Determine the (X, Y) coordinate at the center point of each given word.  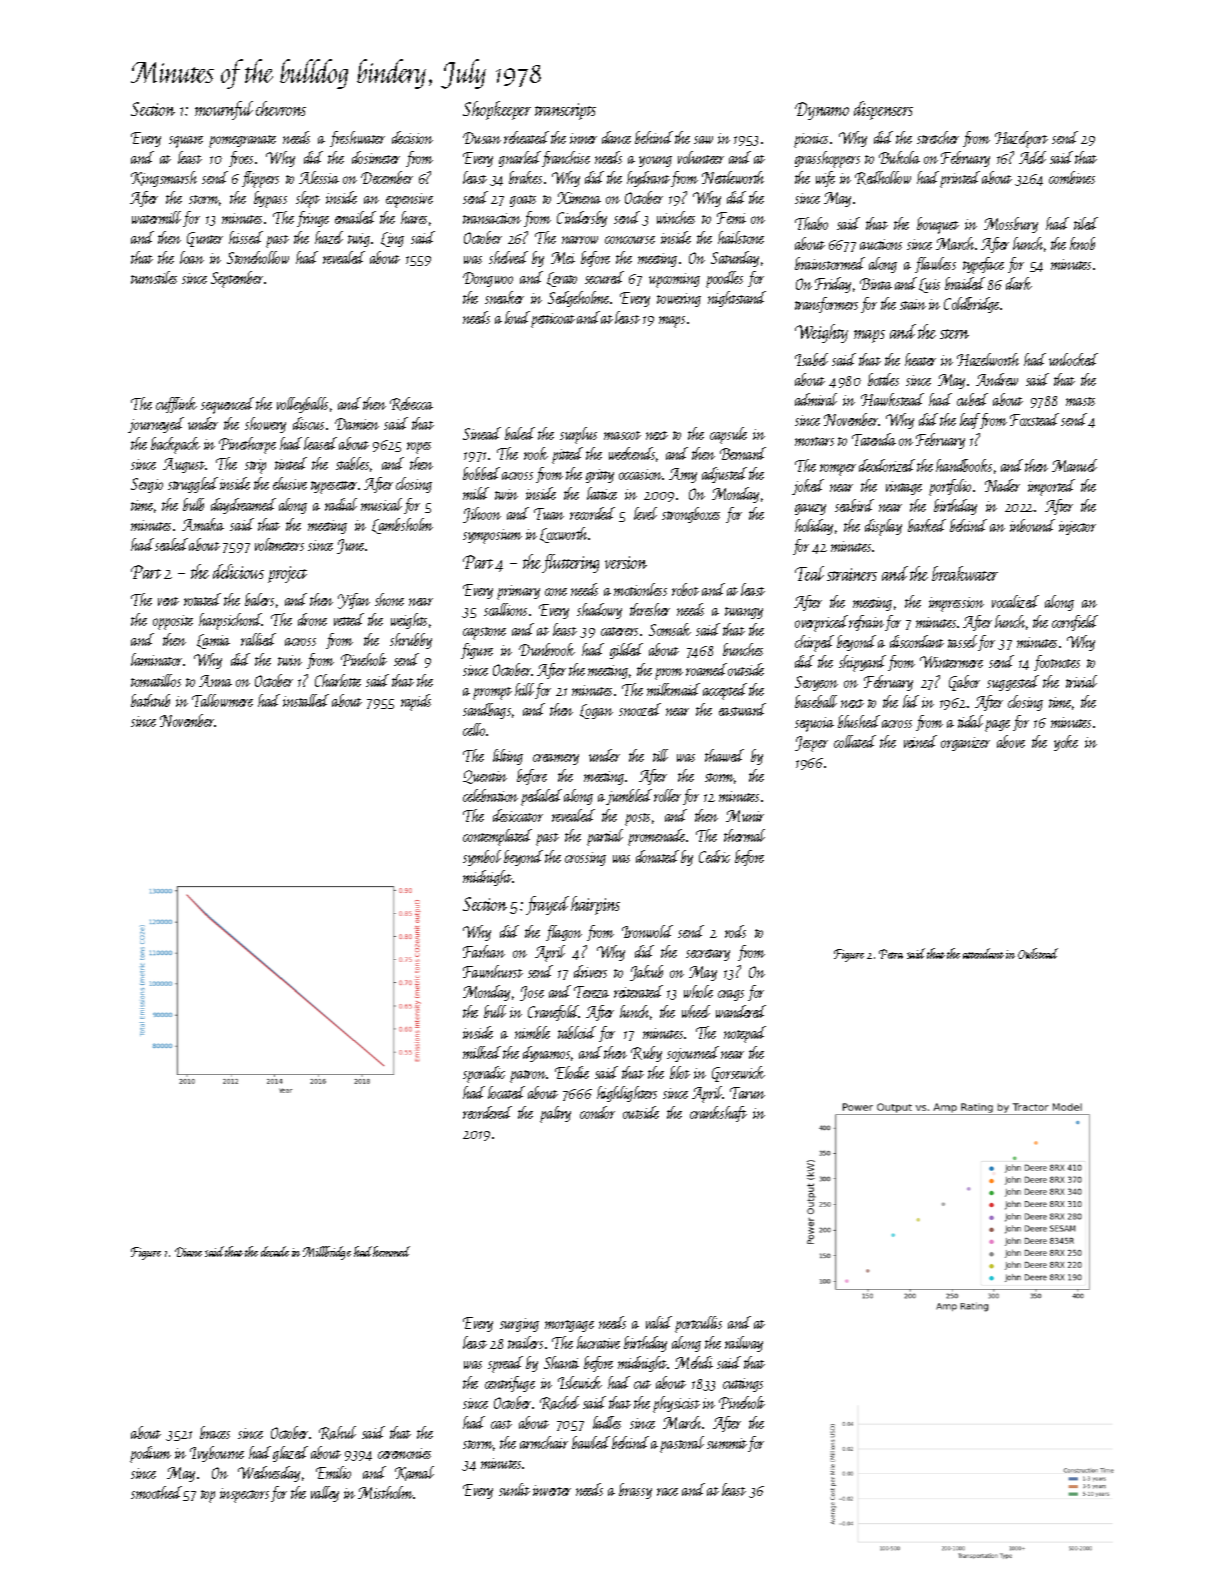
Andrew (997, 379)
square (186, 142)
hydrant (648, 179)
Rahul (337, 1433)
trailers (525, 1342)
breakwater (965, 573)
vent (168, 601)
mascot (622, 435)
